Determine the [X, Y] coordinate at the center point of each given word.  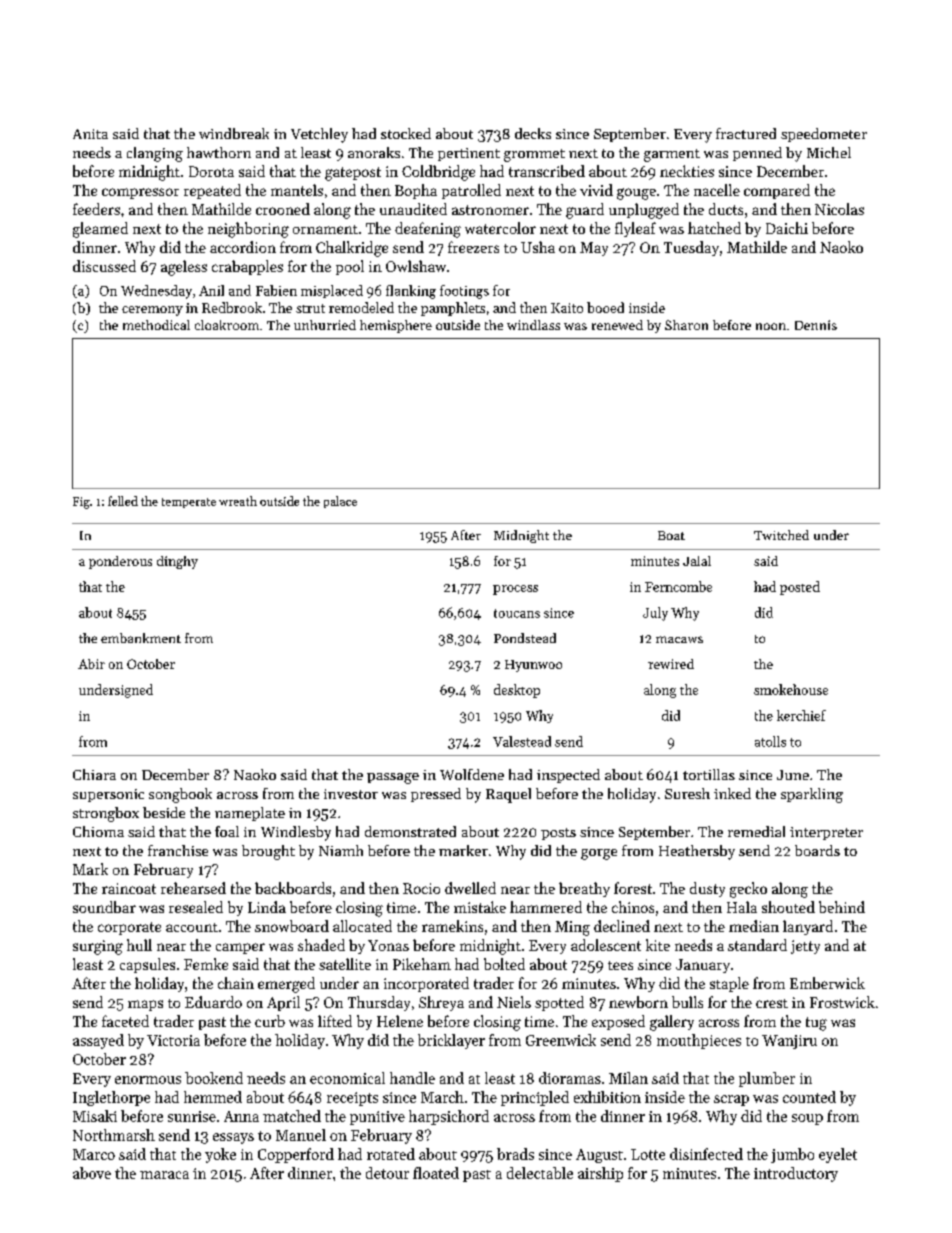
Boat [671, 535]
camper [240, 948]
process [515, 590]
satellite [345, 964]
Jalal [697, 561]
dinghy [177, 562]
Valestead [522, 741]
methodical [156, 325]
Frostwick [842, 1002]
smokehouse [791, 689]
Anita [90, 134]
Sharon [686, 325]
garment [672, 155]
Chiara [94, 774]
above [92, 1173]
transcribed [547, 171]
